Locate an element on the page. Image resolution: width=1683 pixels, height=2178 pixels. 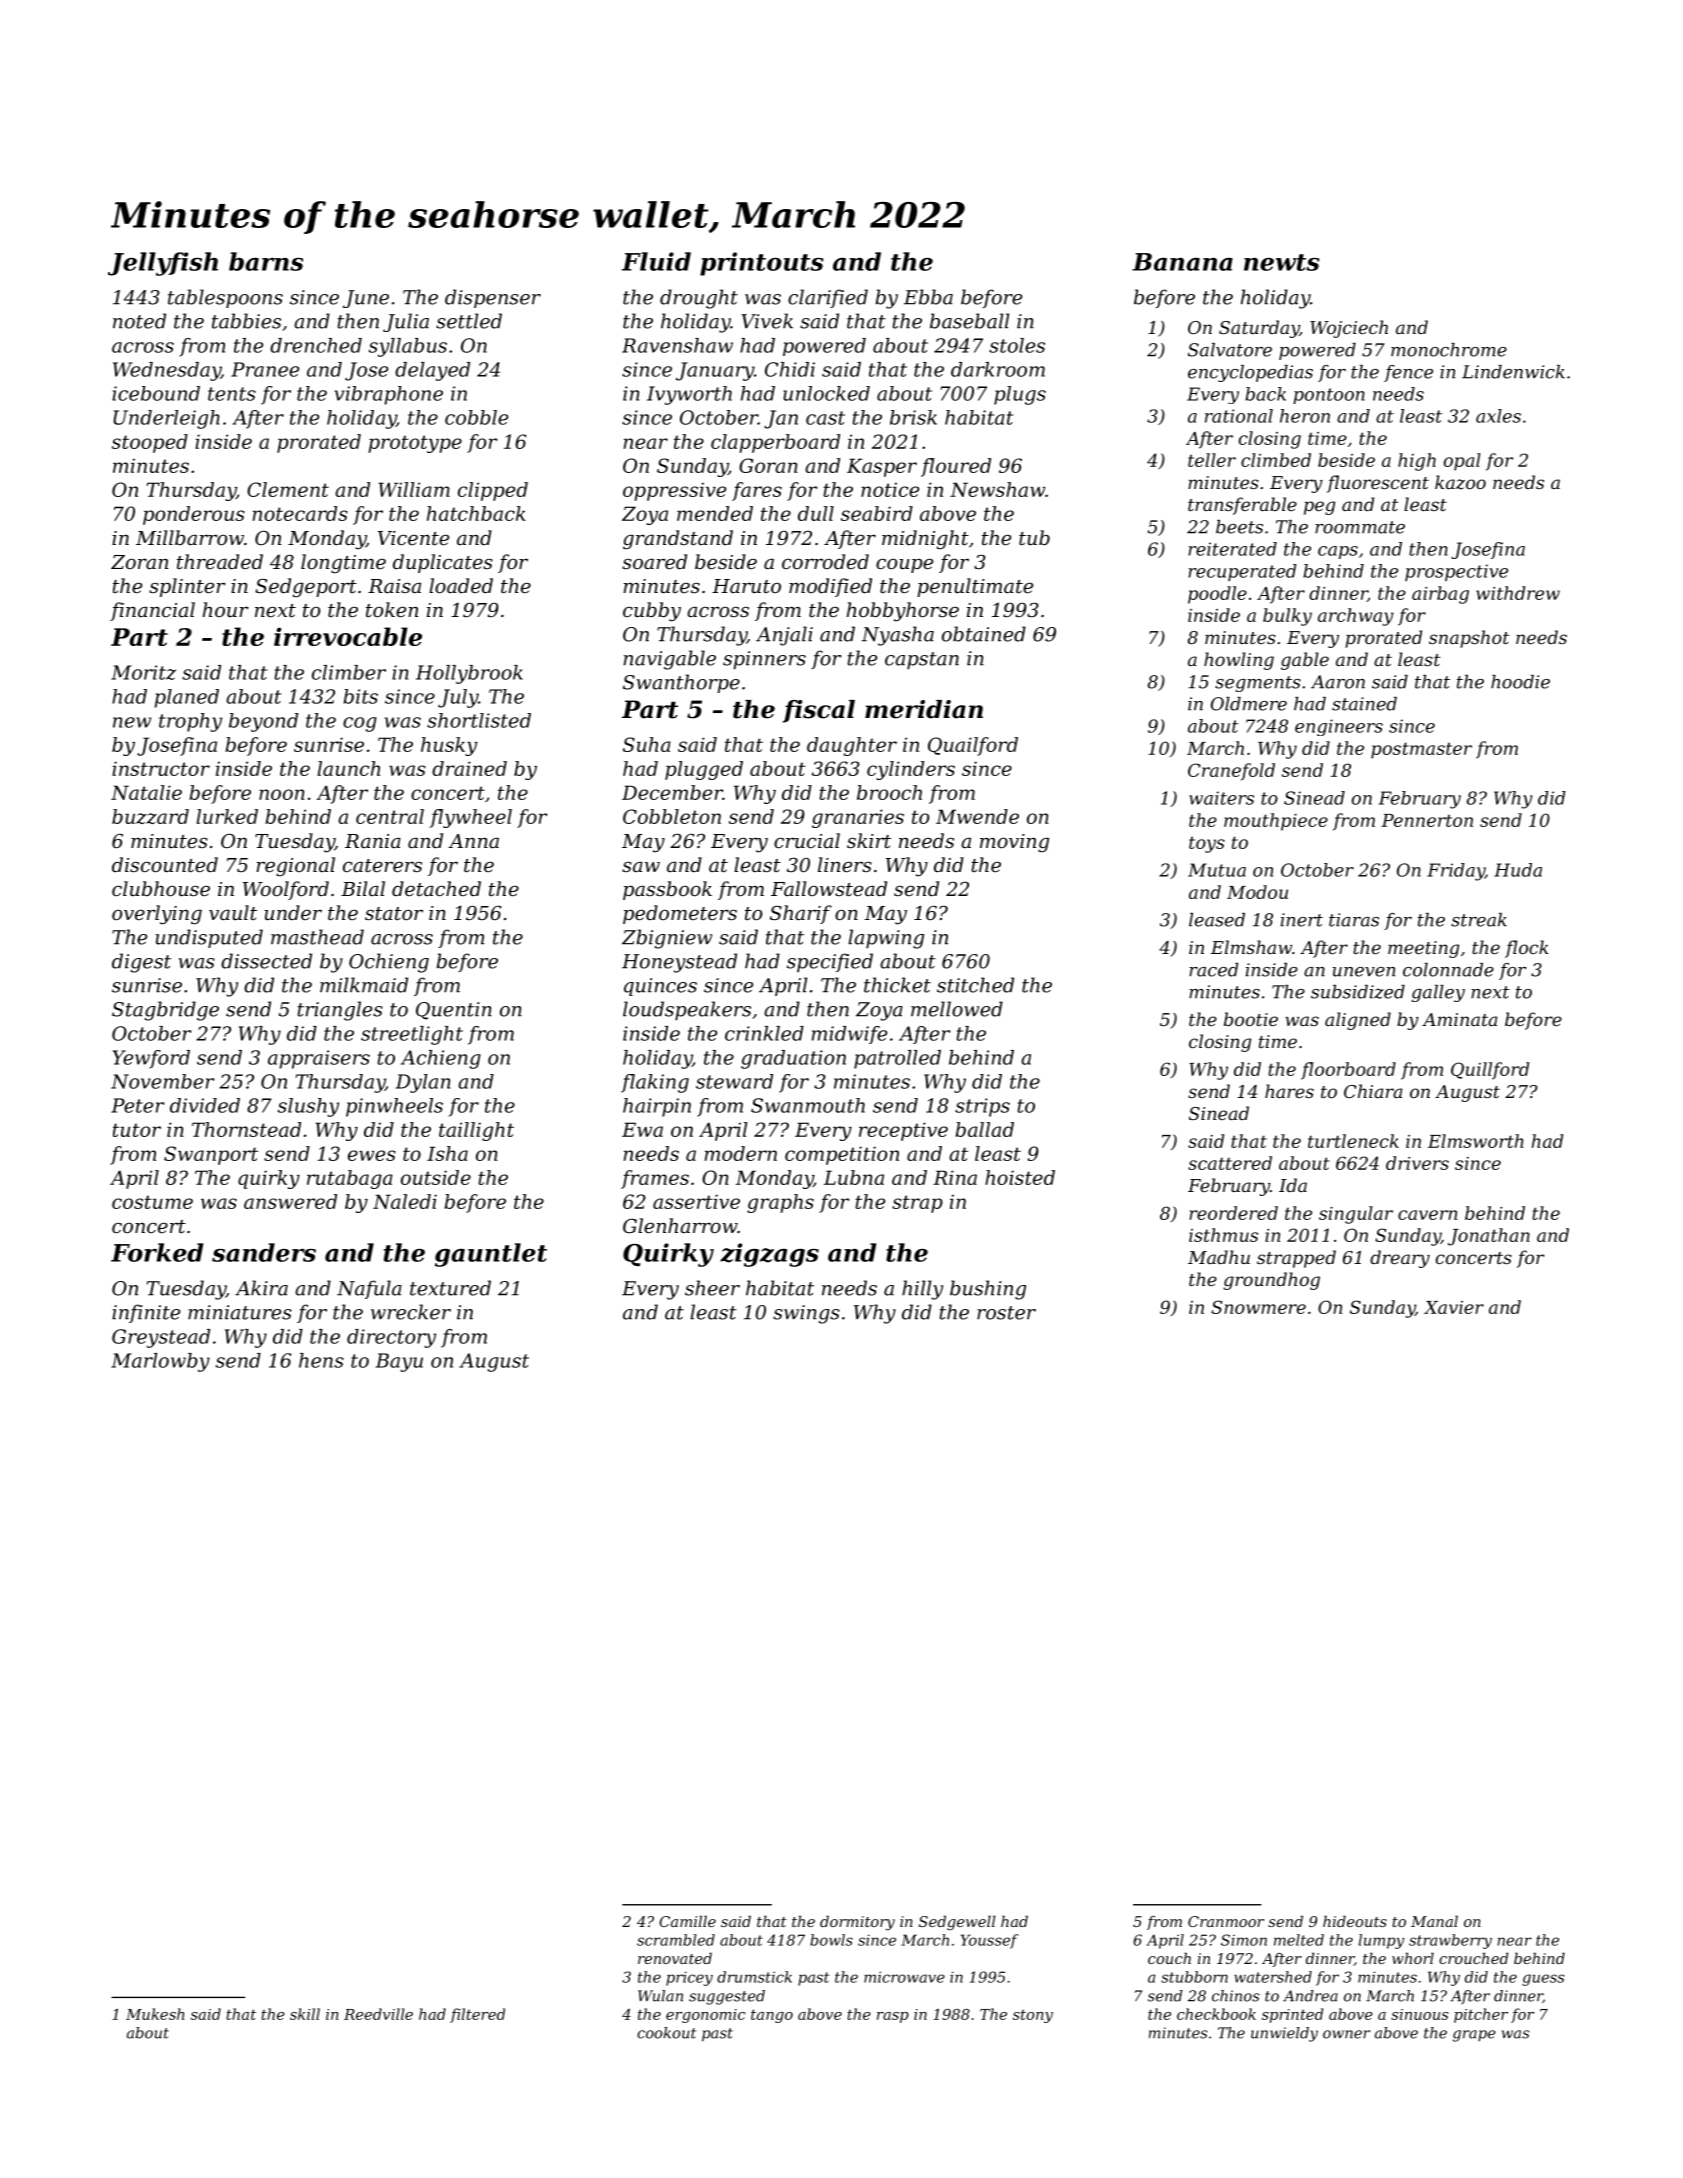
filtered is located at coordinates (477, 2015).
